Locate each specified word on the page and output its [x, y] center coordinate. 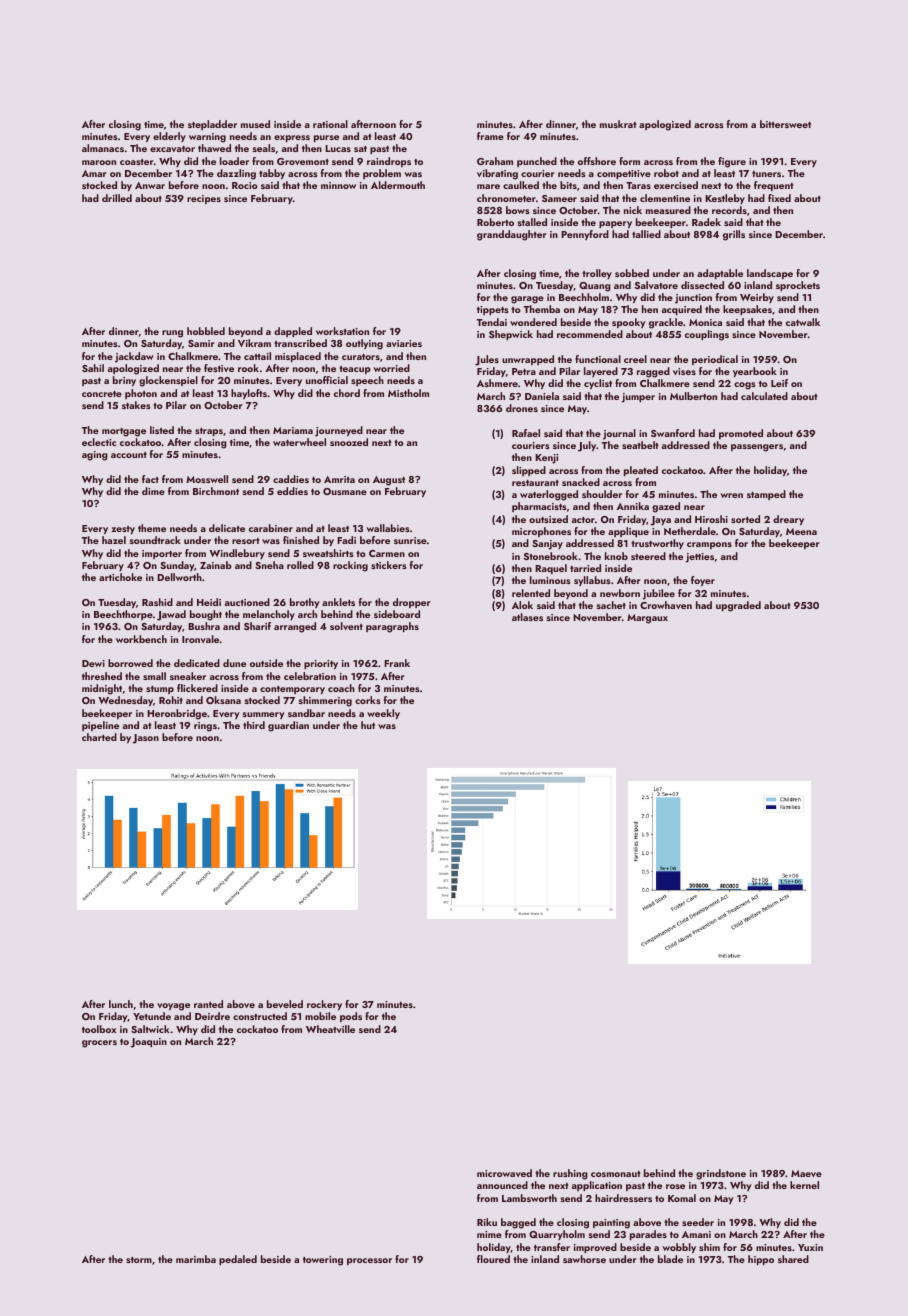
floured [493, 1259]
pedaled [238, 1260]
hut [368, 725]
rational [330, 124]
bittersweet [785, 124]
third [254, 725]
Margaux [647, 619]
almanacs [103, 148]
